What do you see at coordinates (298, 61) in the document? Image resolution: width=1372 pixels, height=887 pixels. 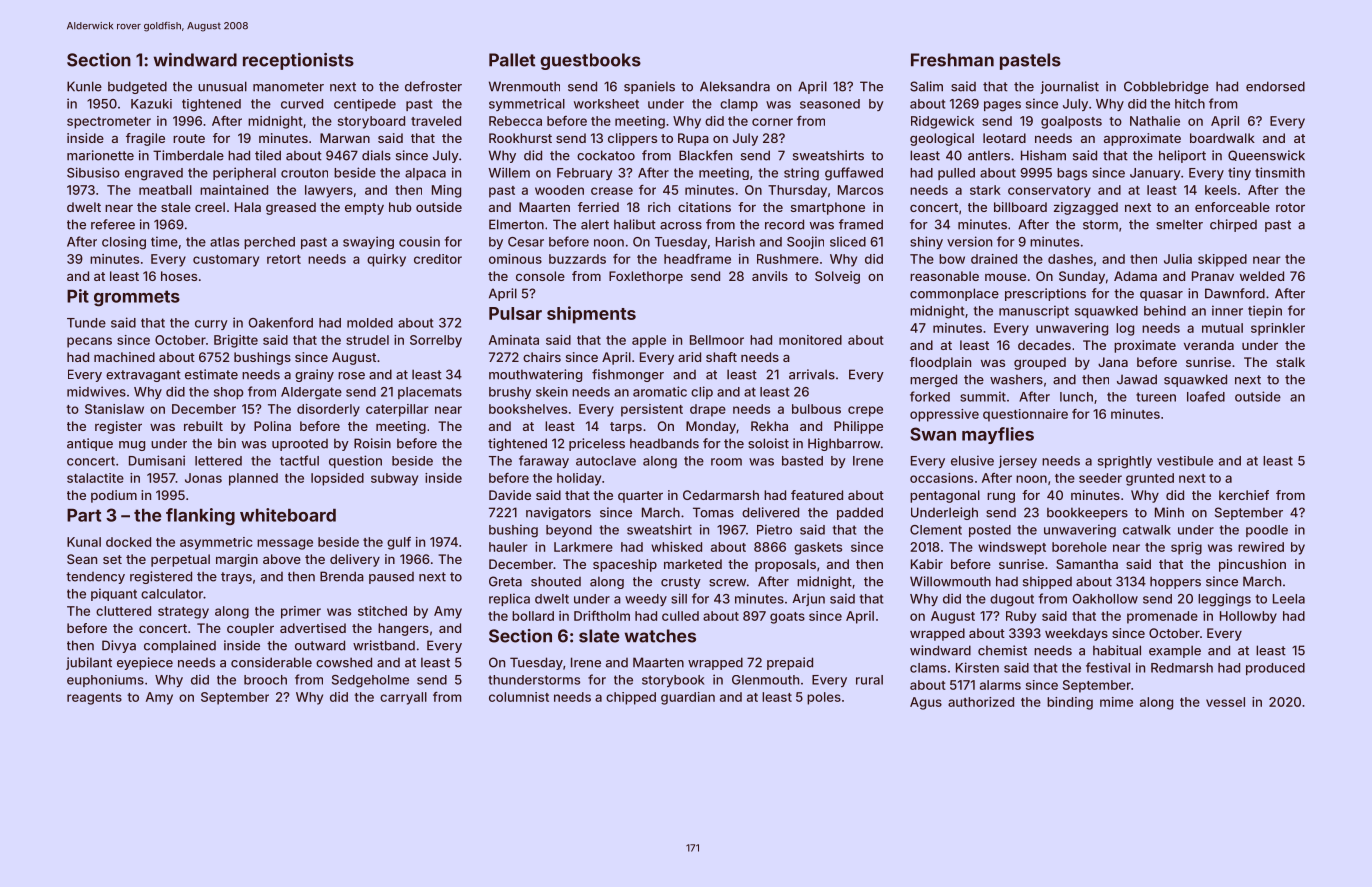 I see `receptionists` at bounding box center [298, 61].
